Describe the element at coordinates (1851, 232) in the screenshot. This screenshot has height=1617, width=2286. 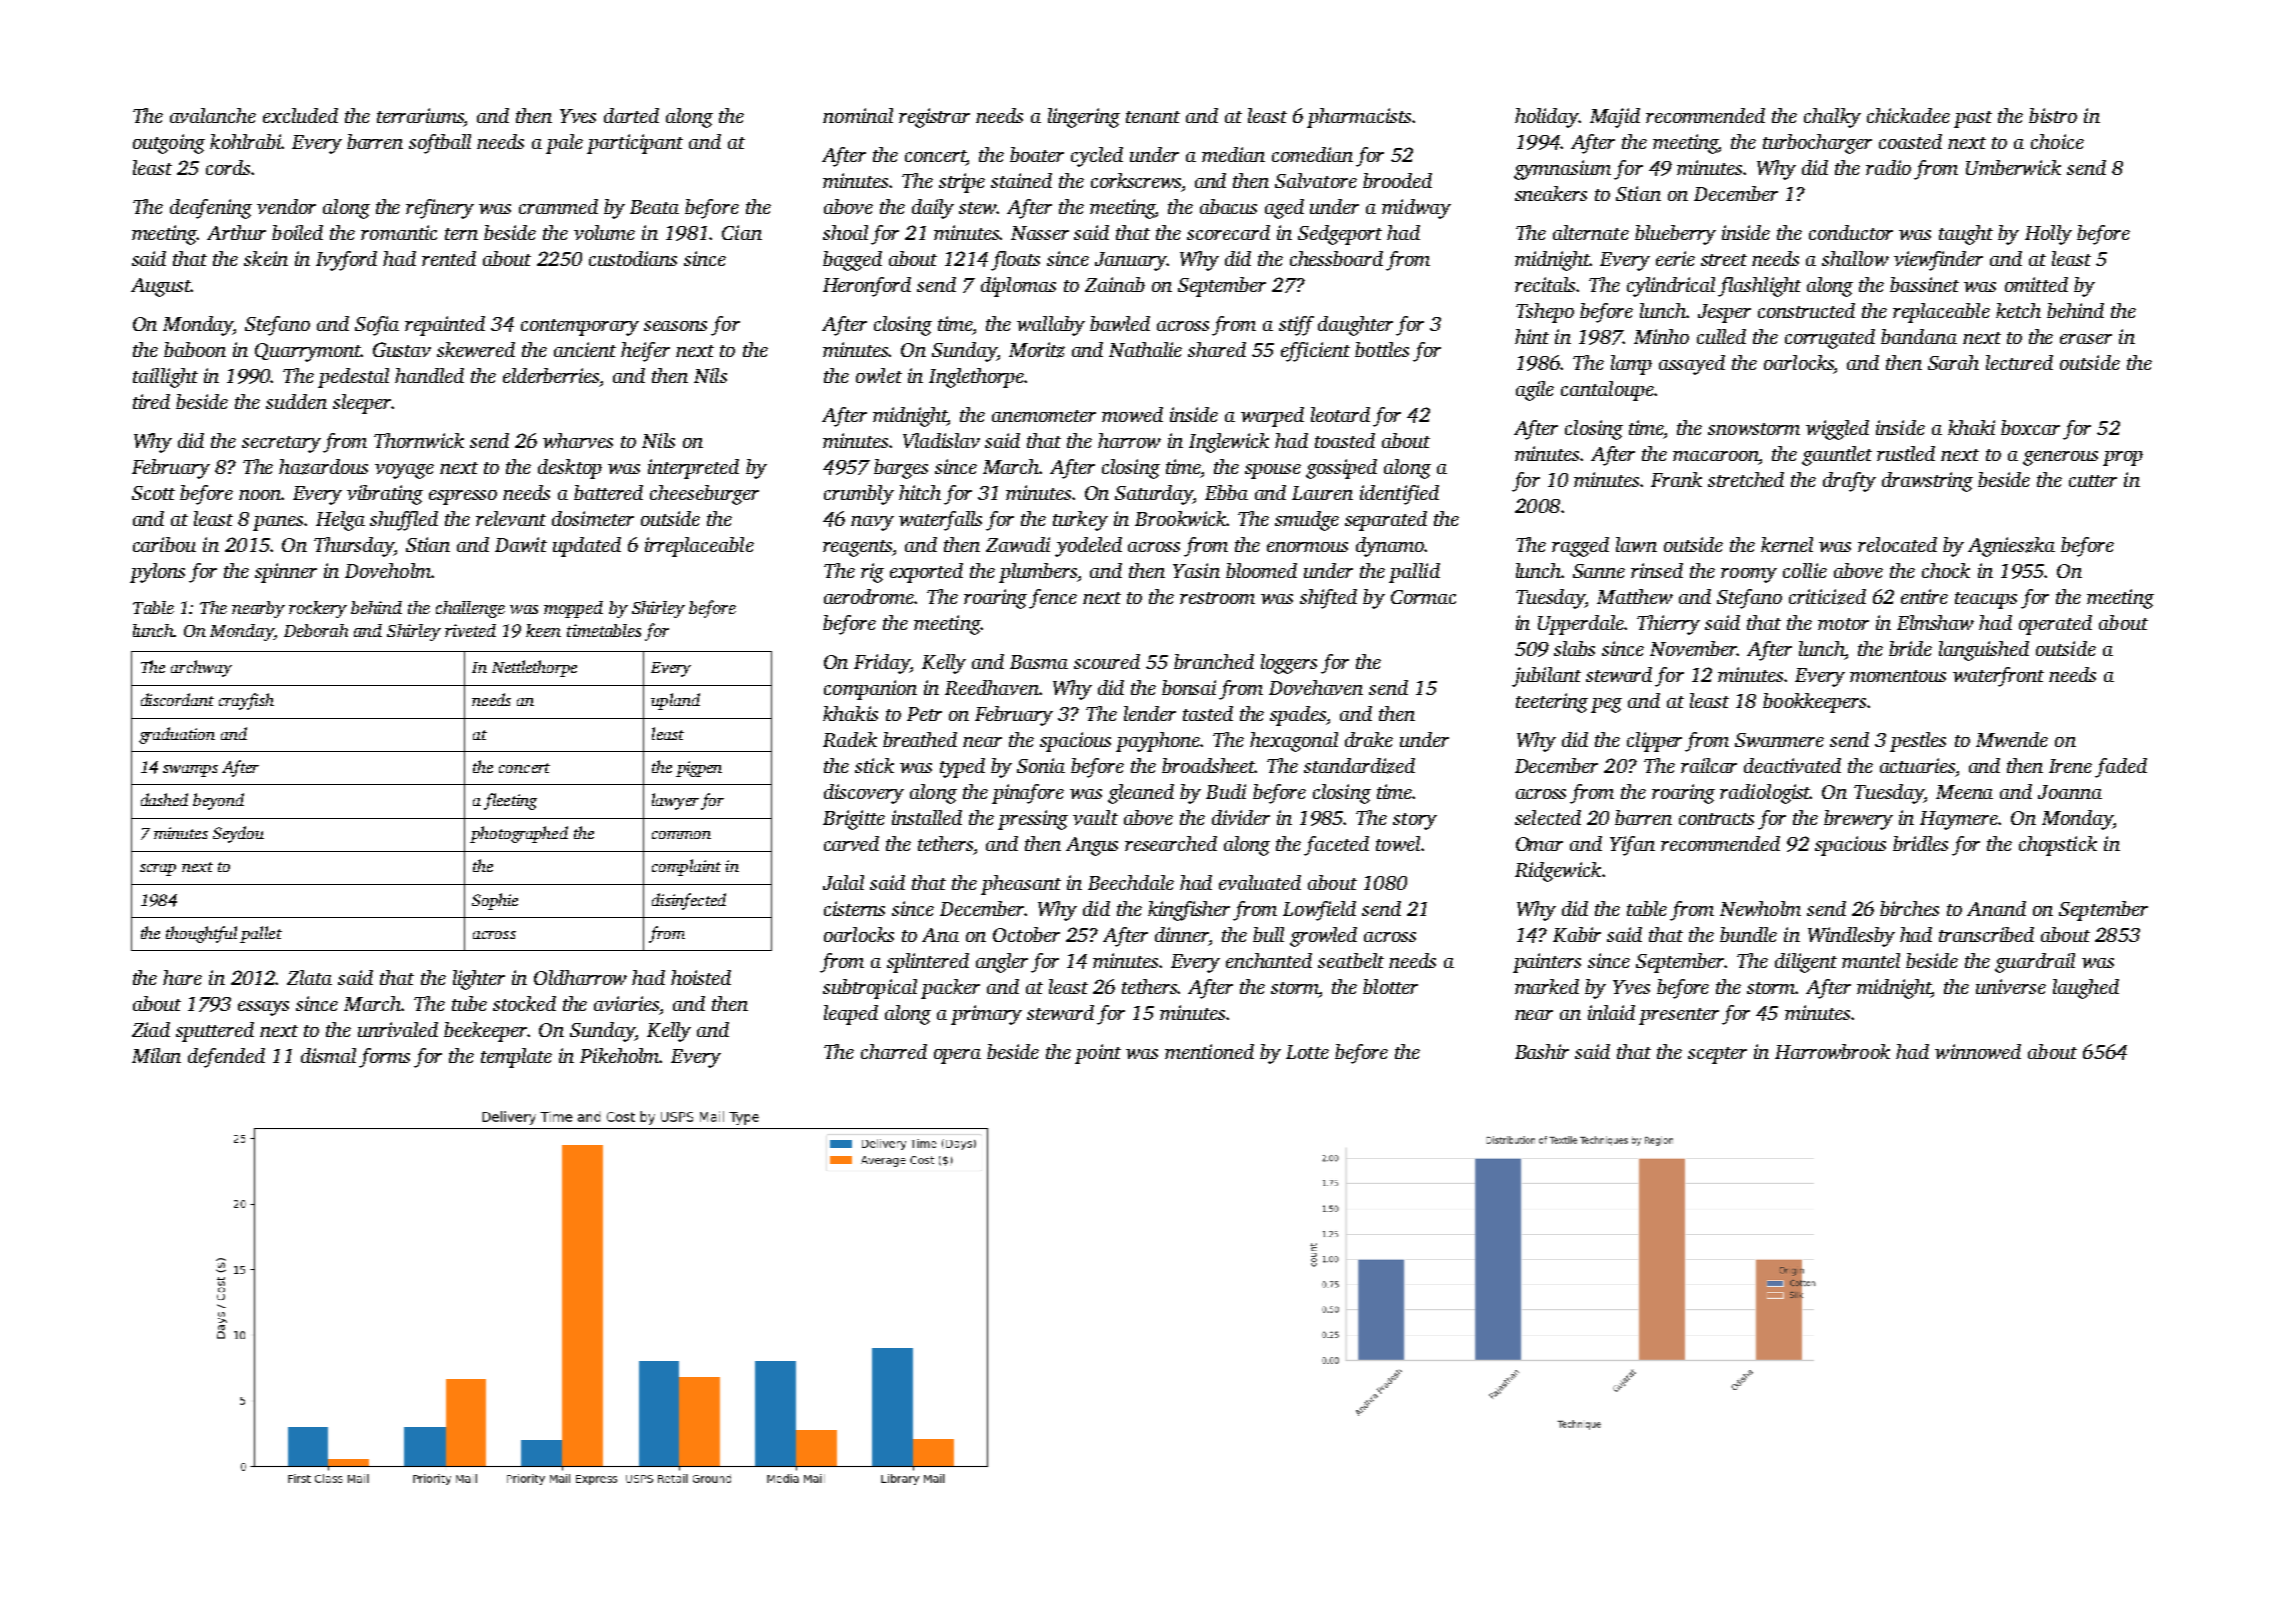
I see `conductor` at that location.
